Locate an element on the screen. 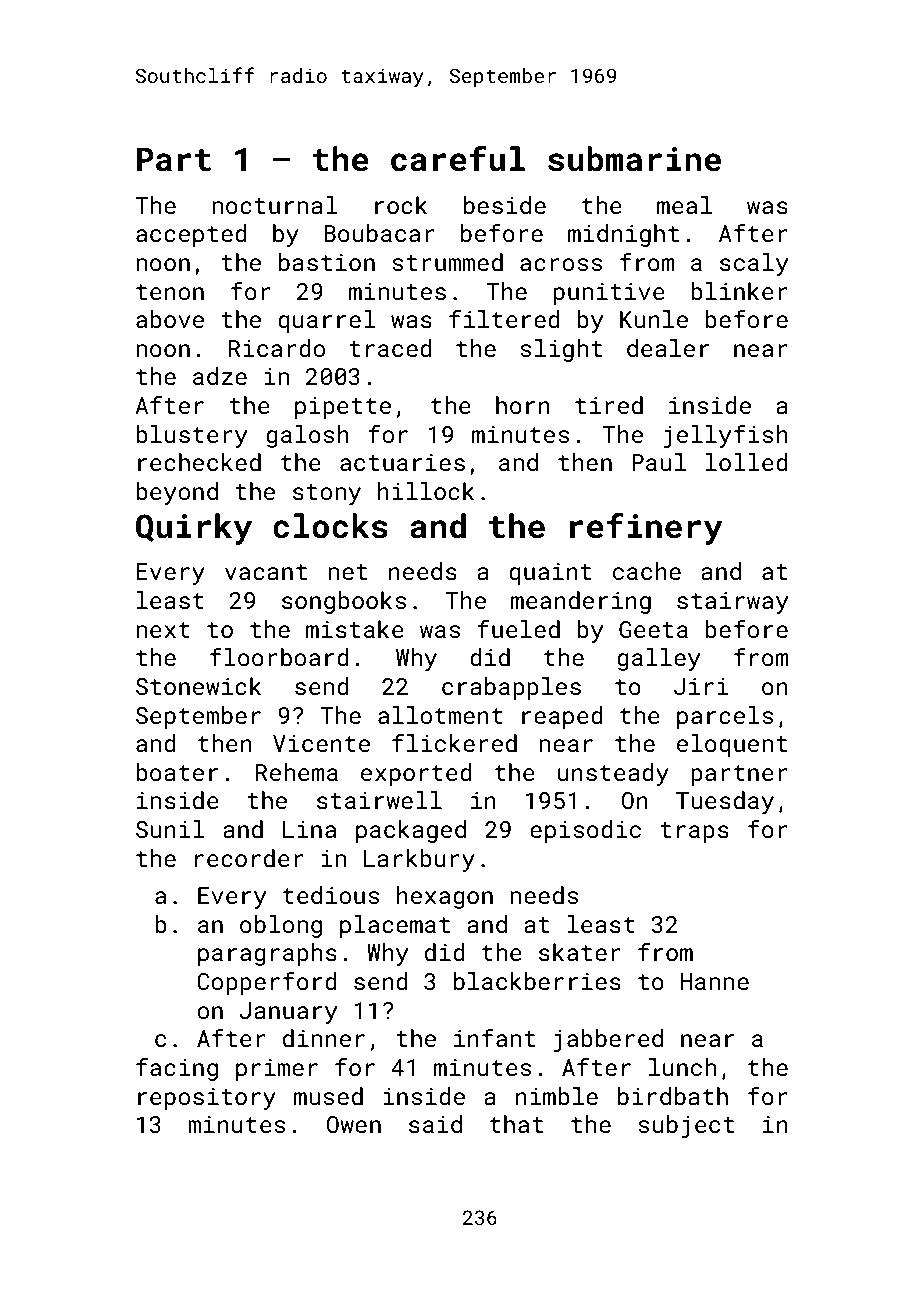 This screenshot has width=924, height=1311. facing is located at coordinates (177, 1069).
